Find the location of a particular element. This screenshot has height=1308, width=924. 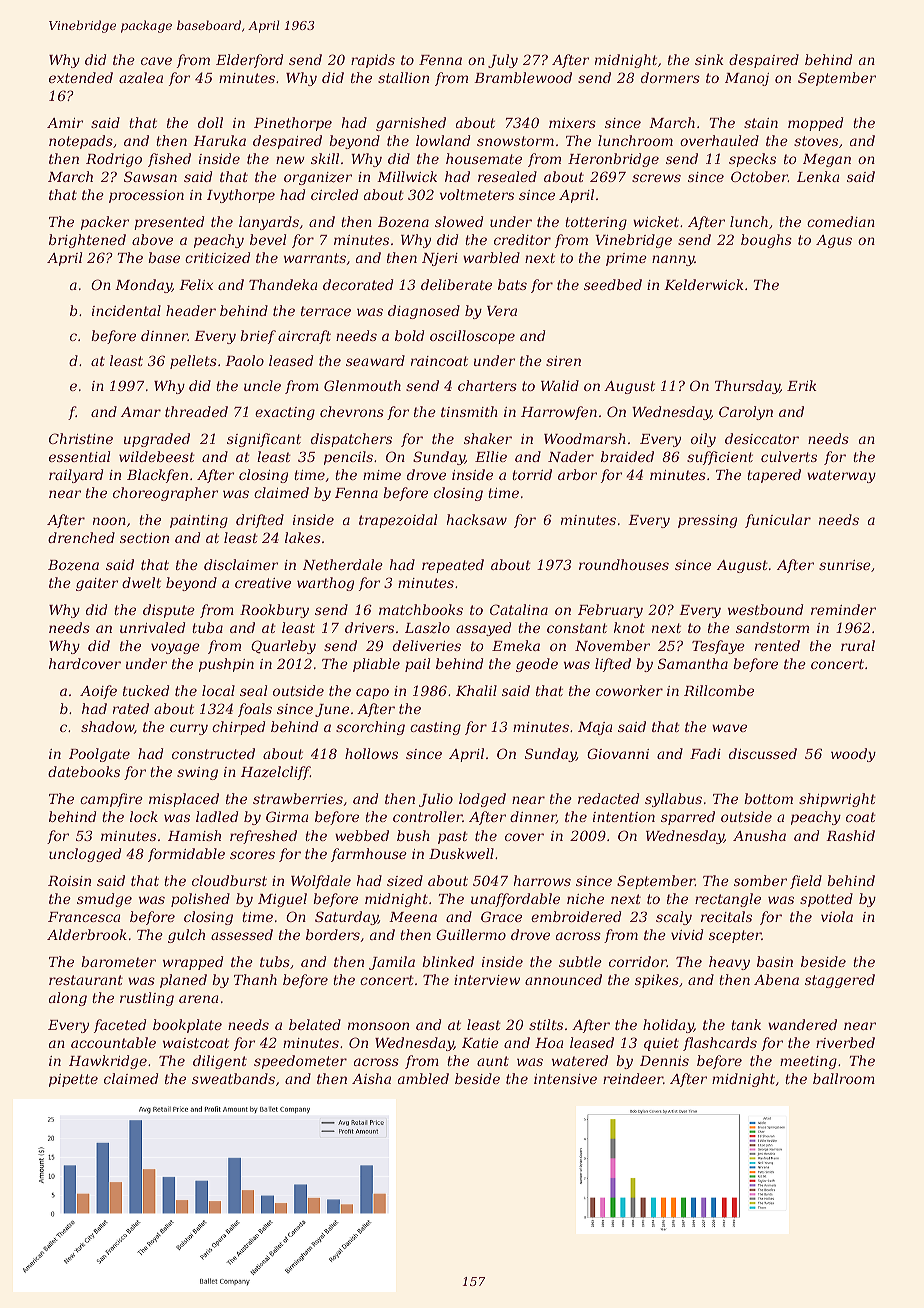

woody is located at coordinates (853, 755).
